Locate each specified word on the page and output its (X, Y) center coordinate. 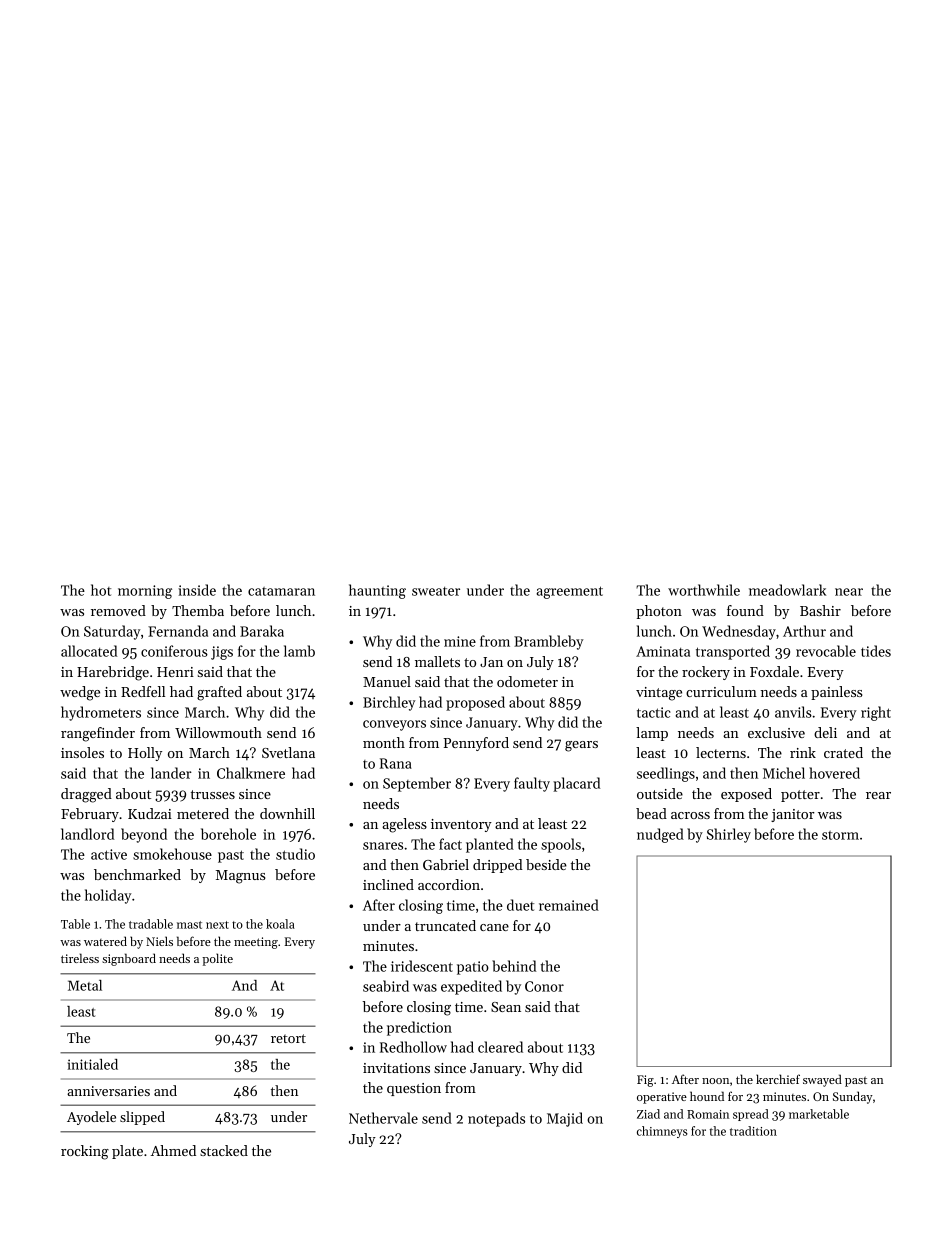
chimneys (662, 1132)
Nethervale (383, 1118)
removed (118, 610)
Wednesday (739, 632)
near (849, 592)
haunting (377, 591)
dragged (86, 795)
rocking (85, 1152)
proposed (475, 703)
